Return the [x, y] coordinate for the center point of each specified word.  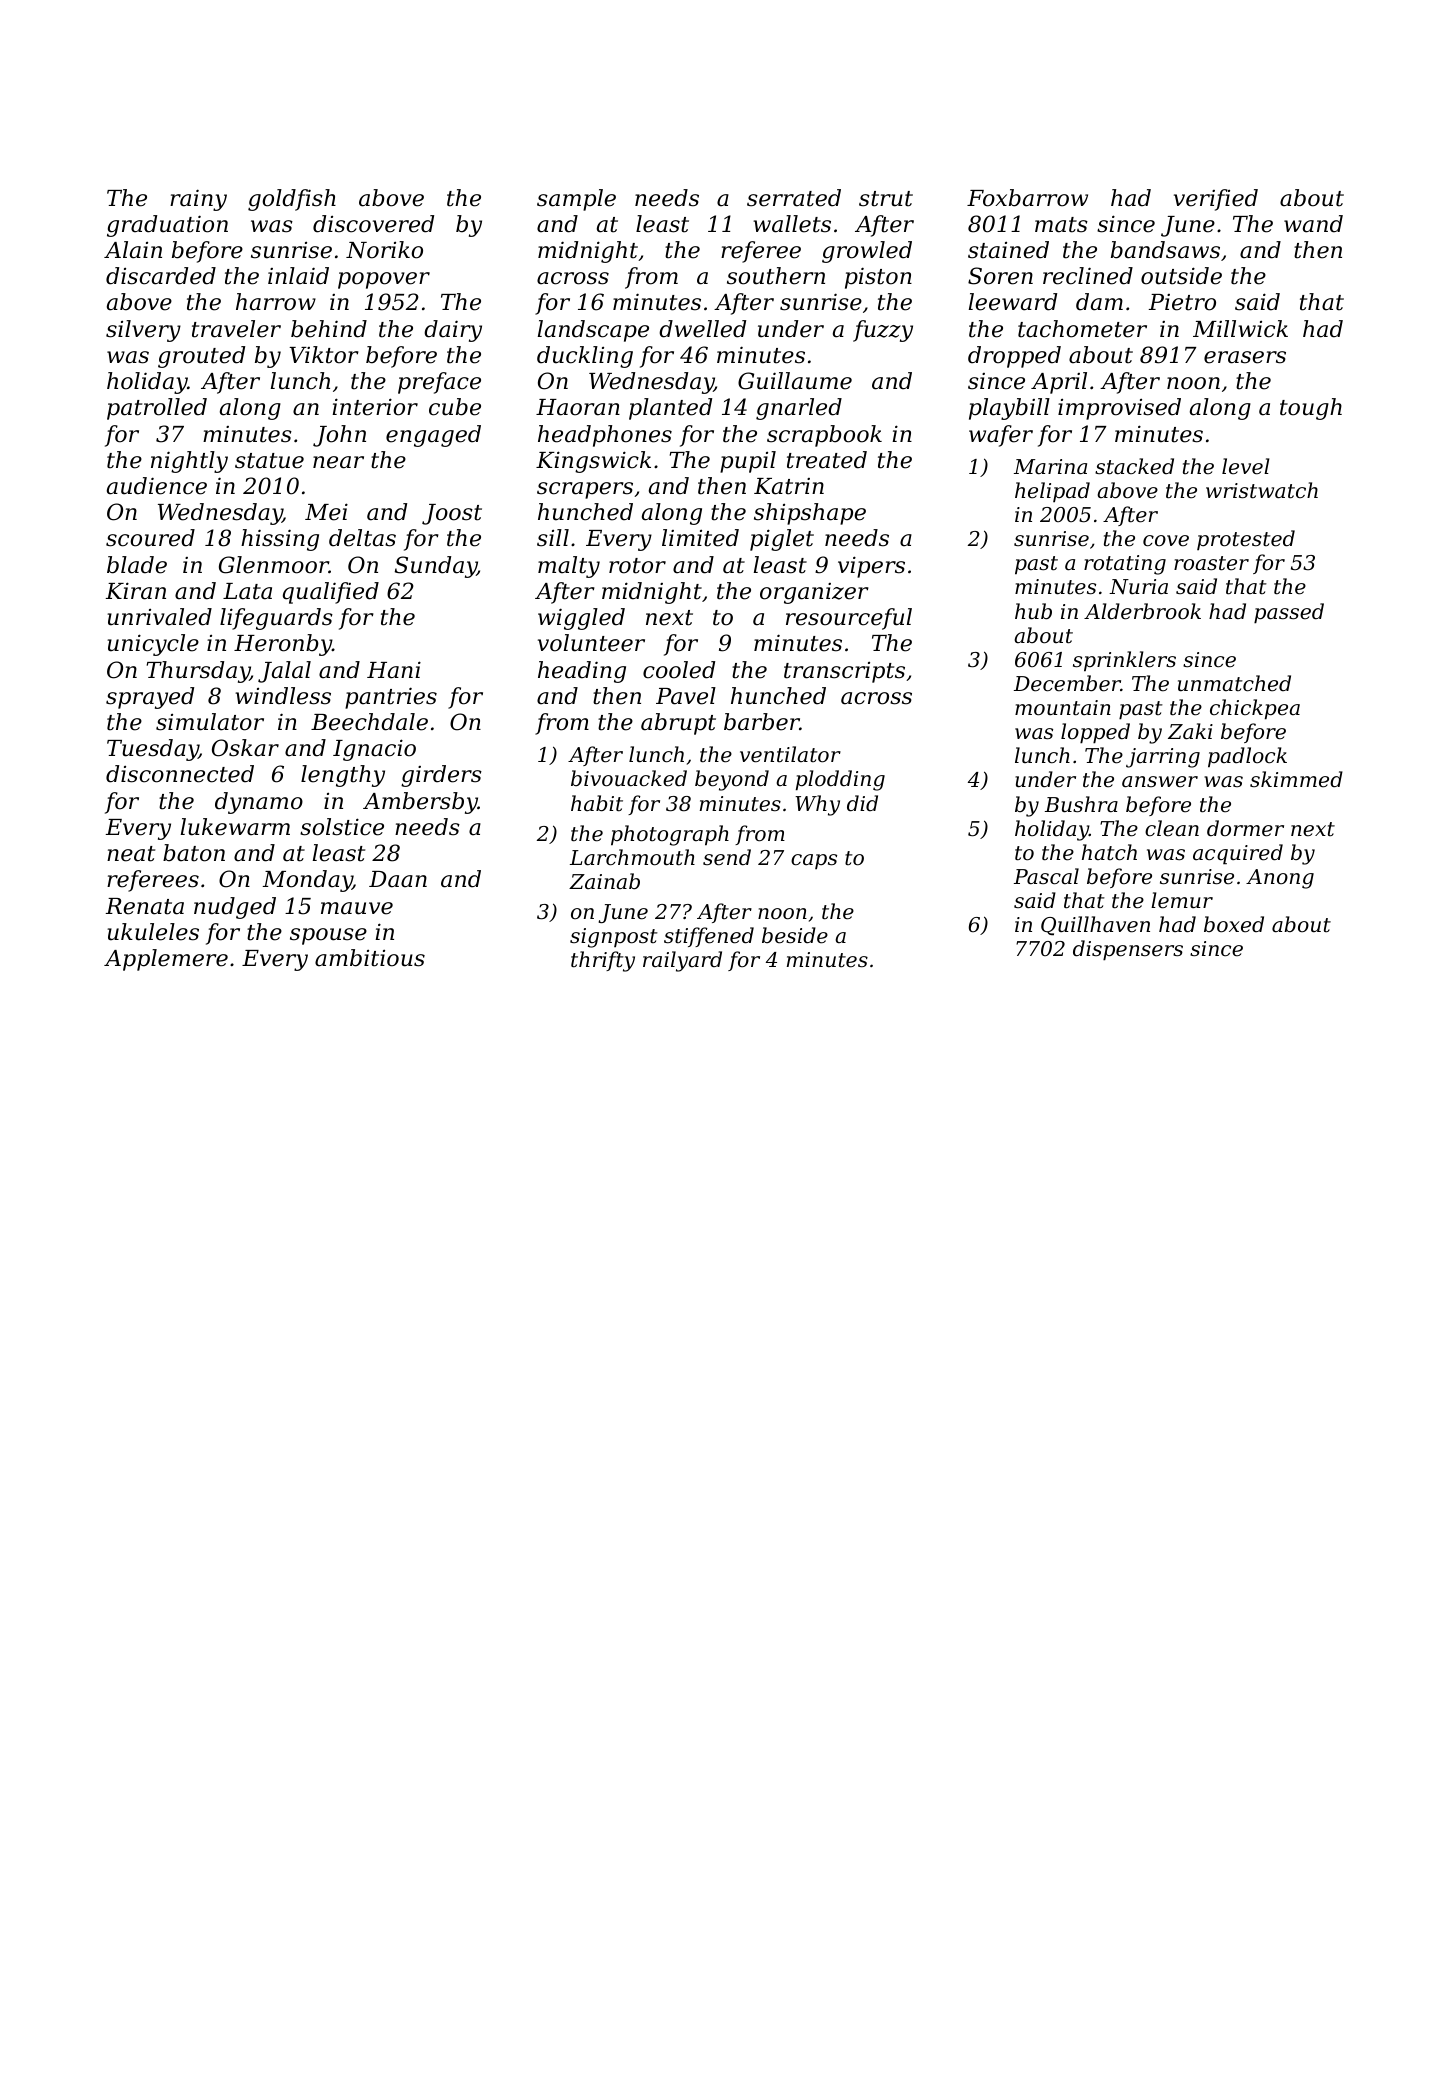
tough [1311, 409]
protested [1246, 540]
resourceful [849, 619]
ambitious [370, 958]
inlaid [298, 276]
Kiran [136, 591]
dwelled [702, 329]
